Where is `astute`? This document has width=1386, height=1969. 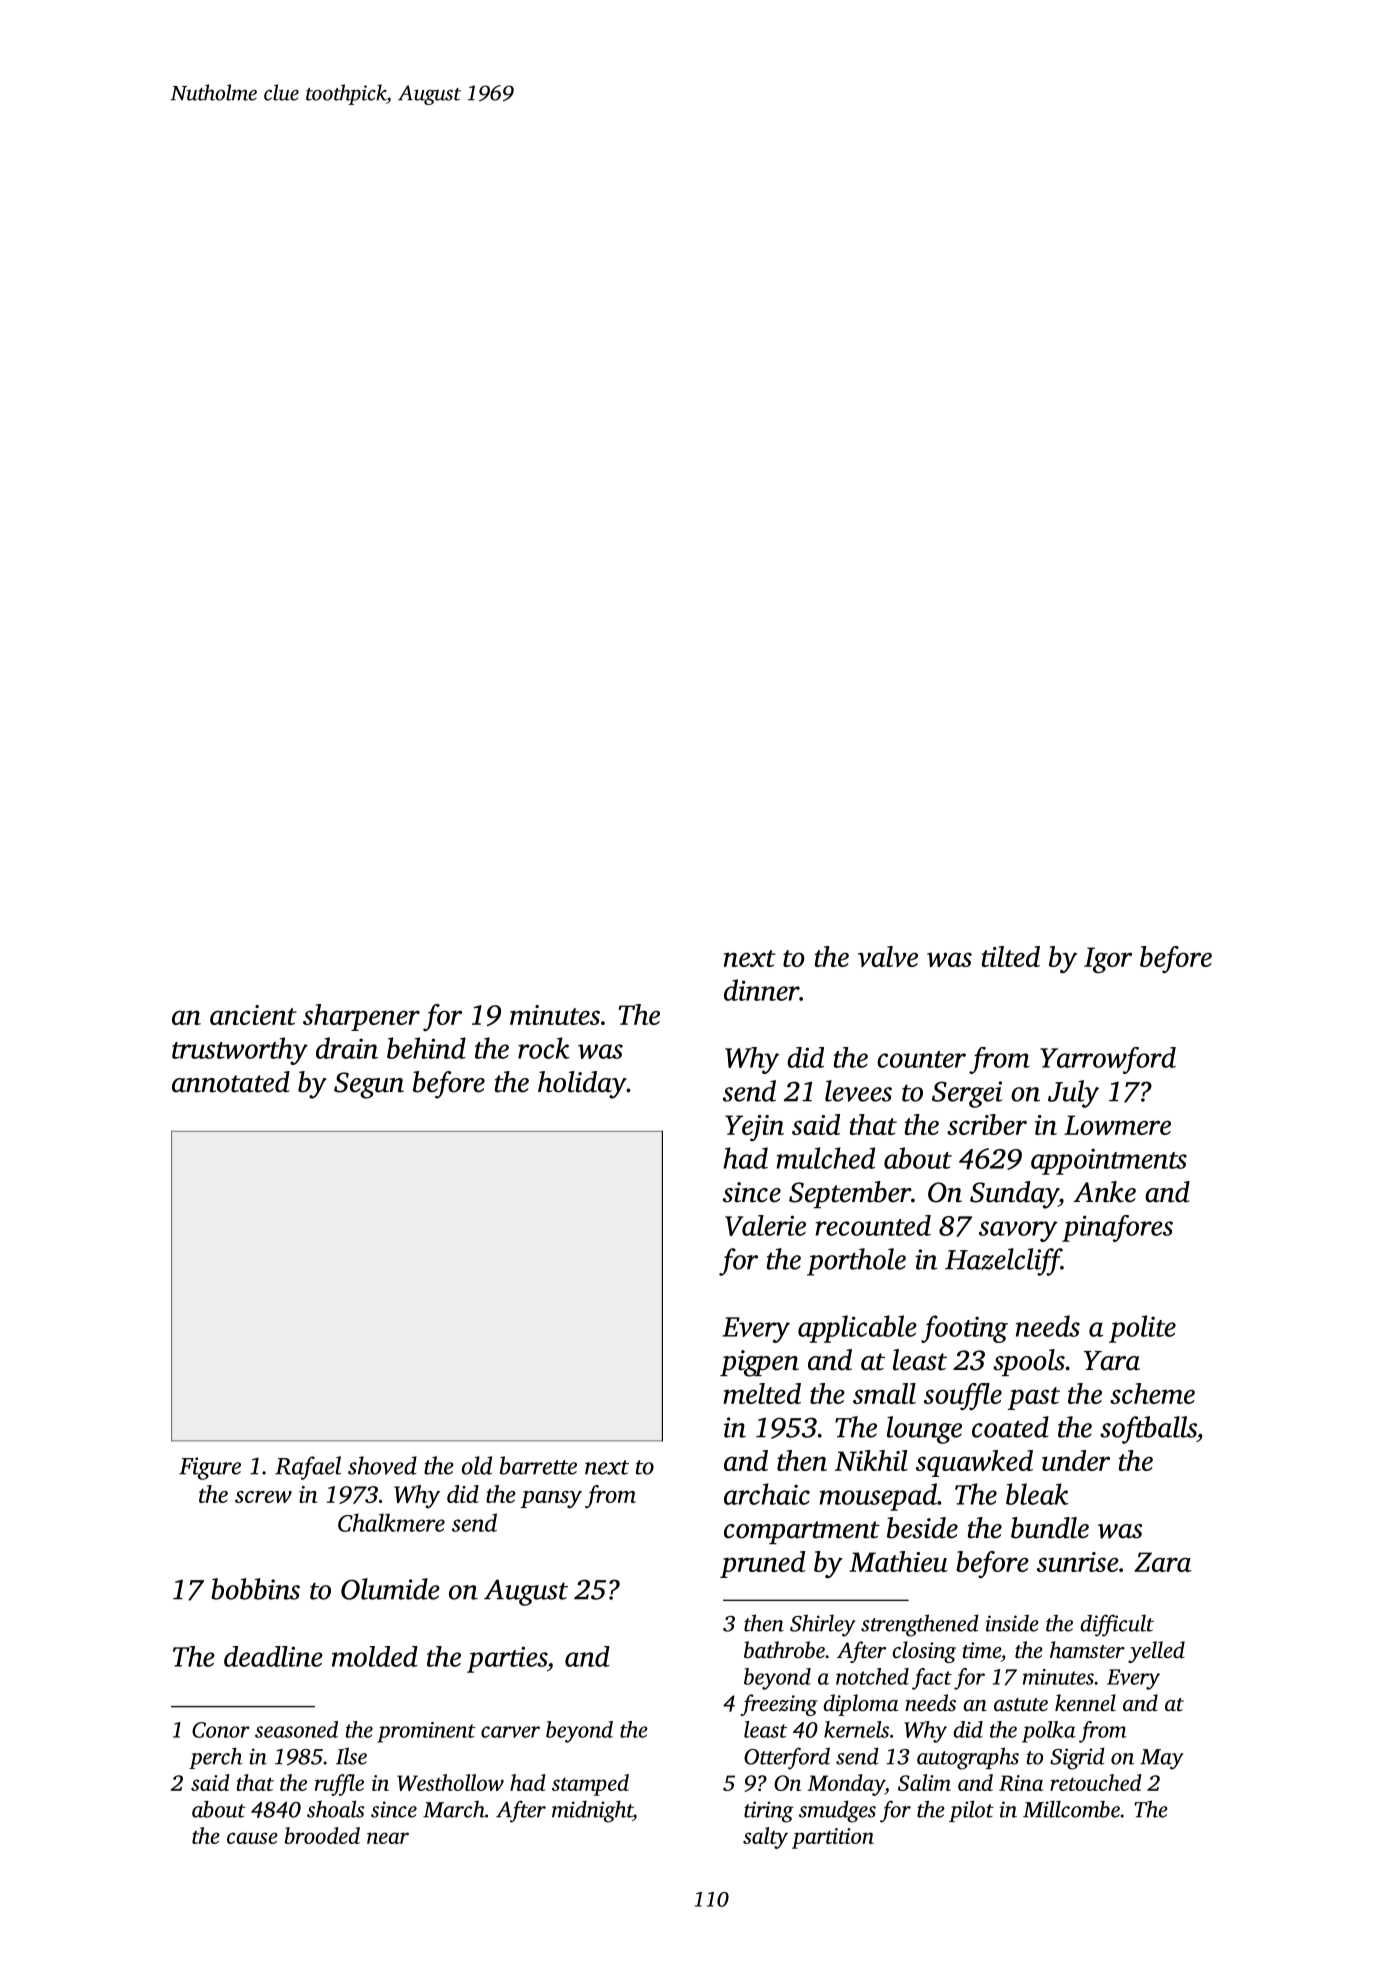
astute is located at coordinates (1021, 1705).
